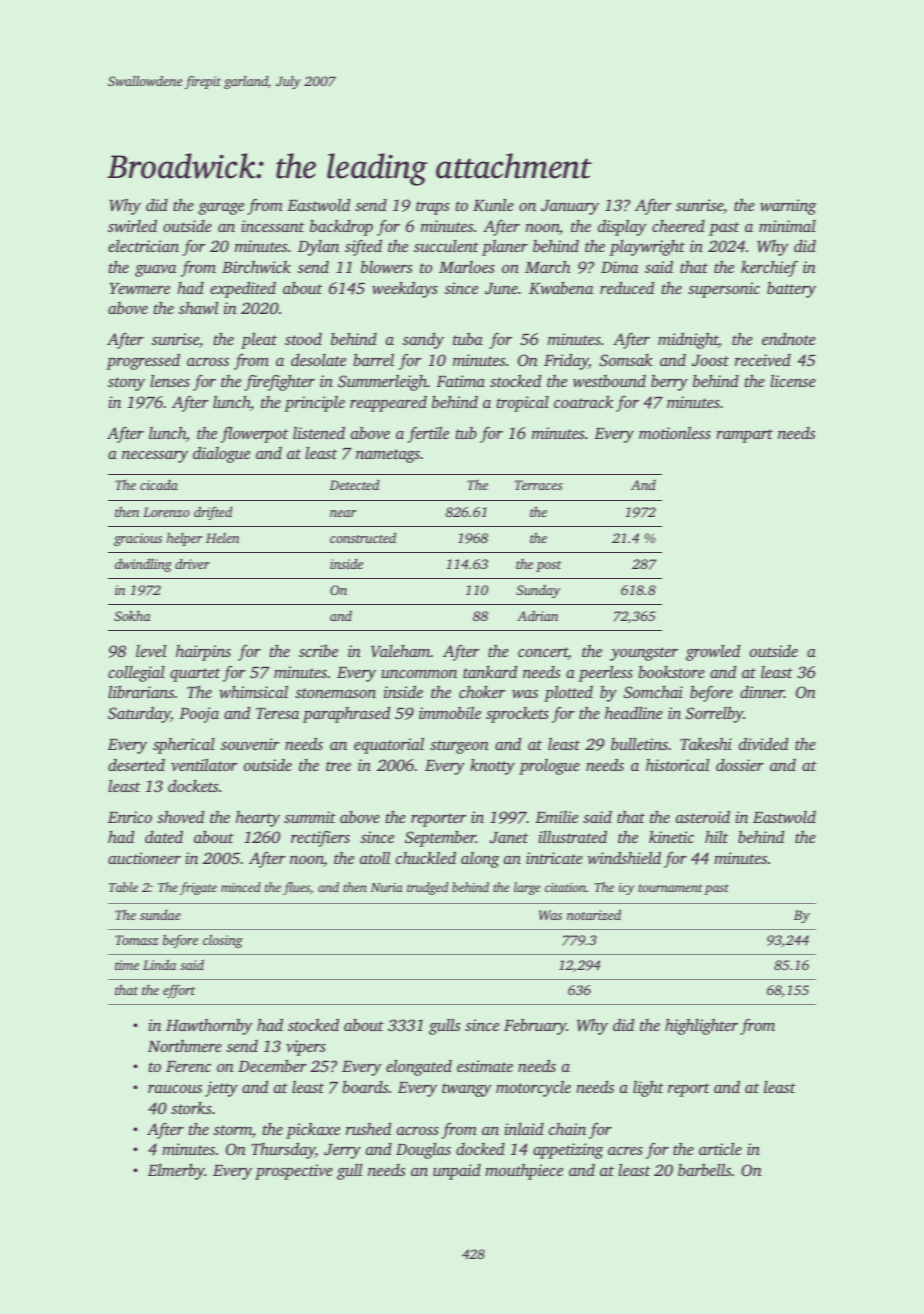 This image has width=924, height=1314. I want to click on fertile, so click(428, 434).
